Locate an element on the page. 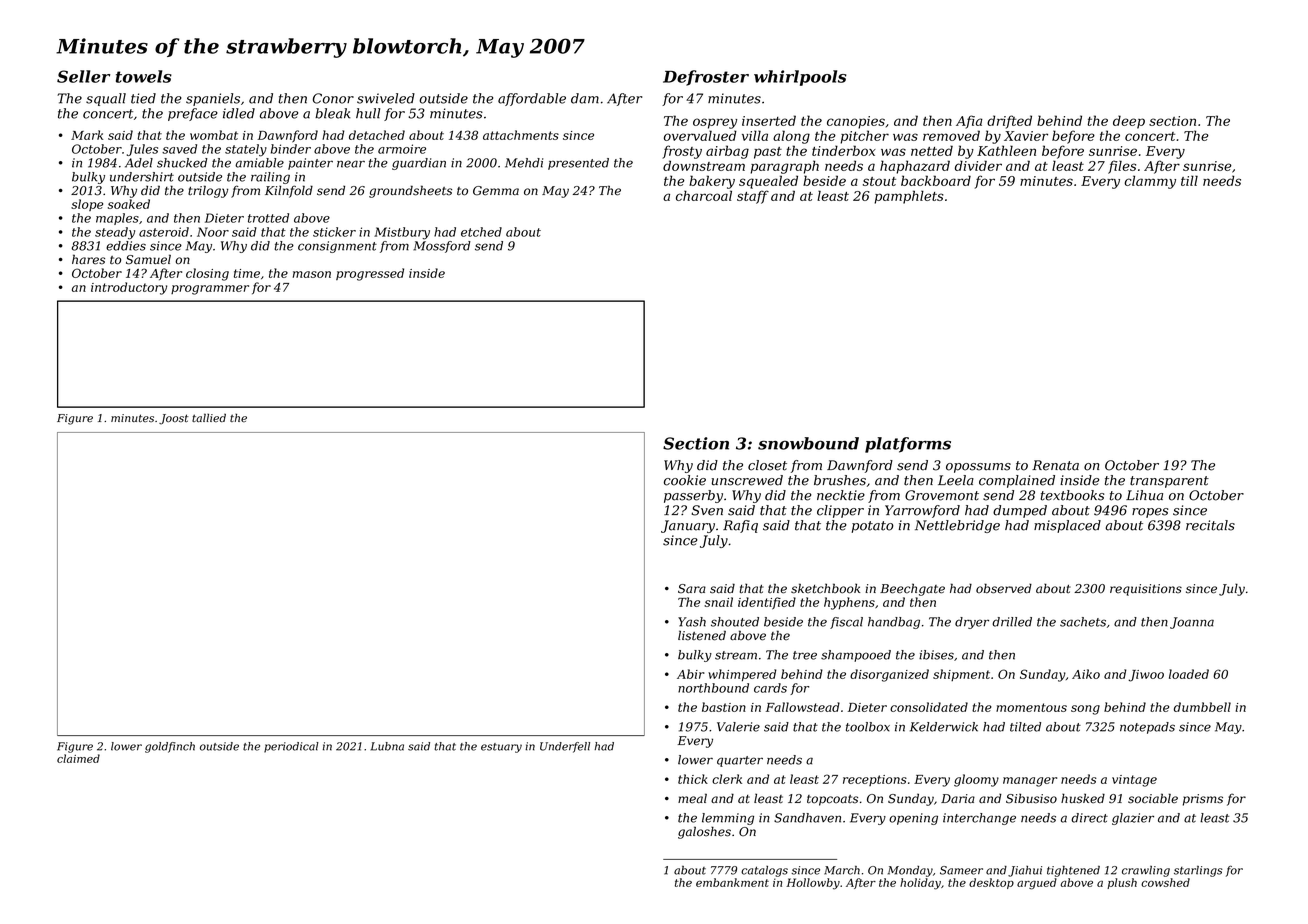 Image resolution: width=1308 pixels, height=924 pixels. drifted is located at coordinates (1009, 122).
